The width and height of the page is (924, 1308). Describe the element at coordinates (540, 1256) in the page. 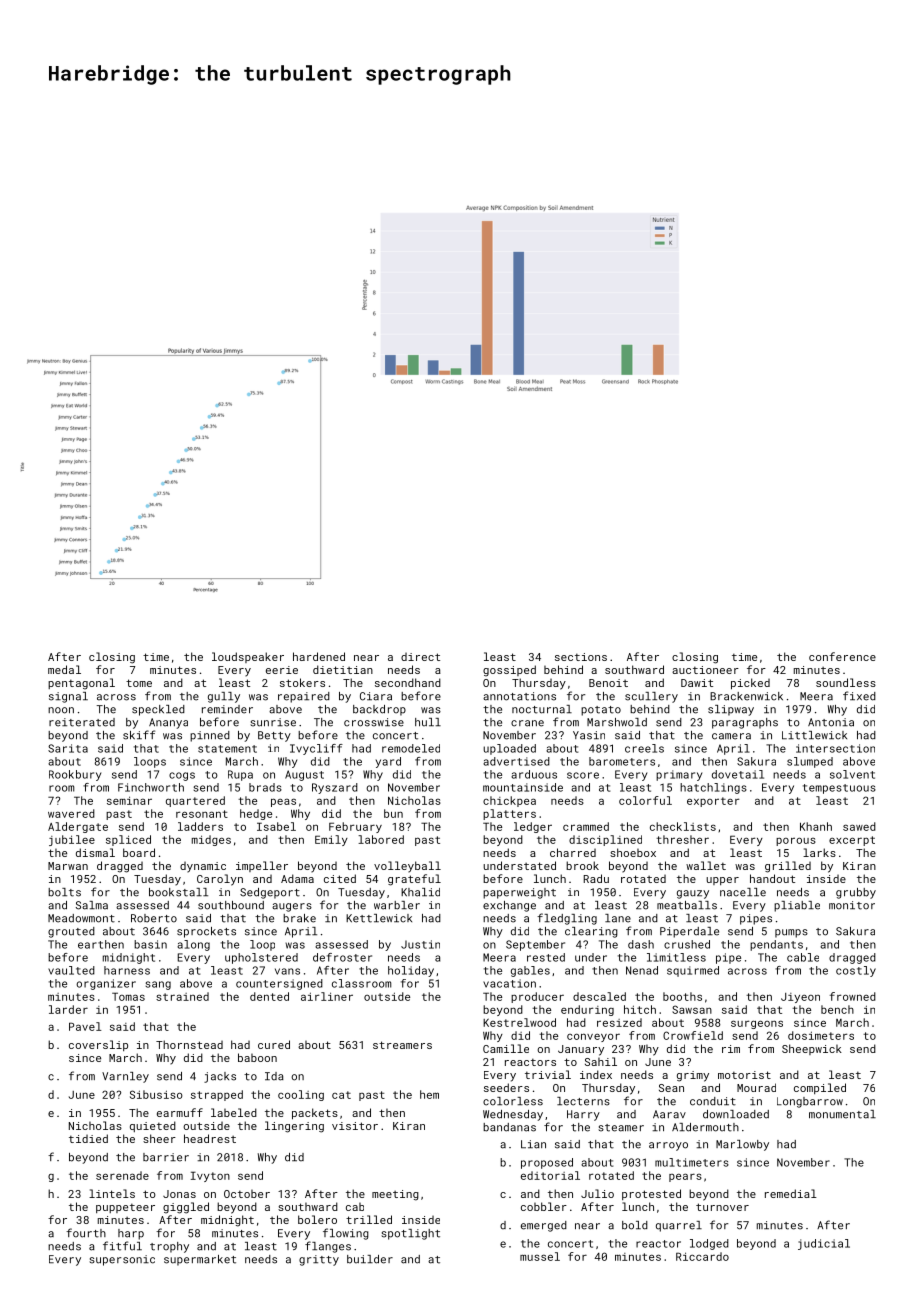

I see `mussel` at that location.
